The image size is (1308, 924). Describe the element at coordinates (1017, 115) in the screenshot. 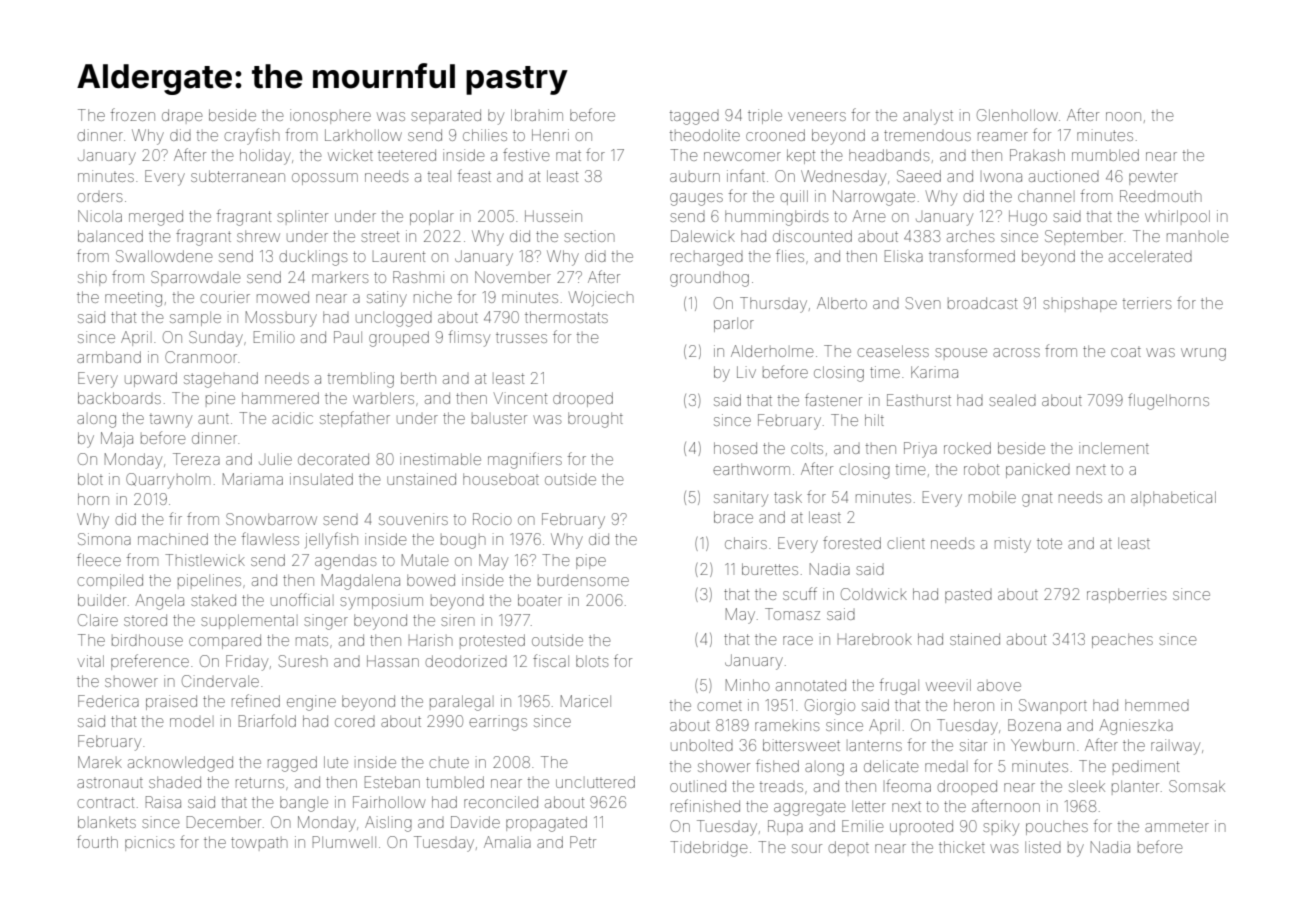

I see `Glenhollow` at that location.
